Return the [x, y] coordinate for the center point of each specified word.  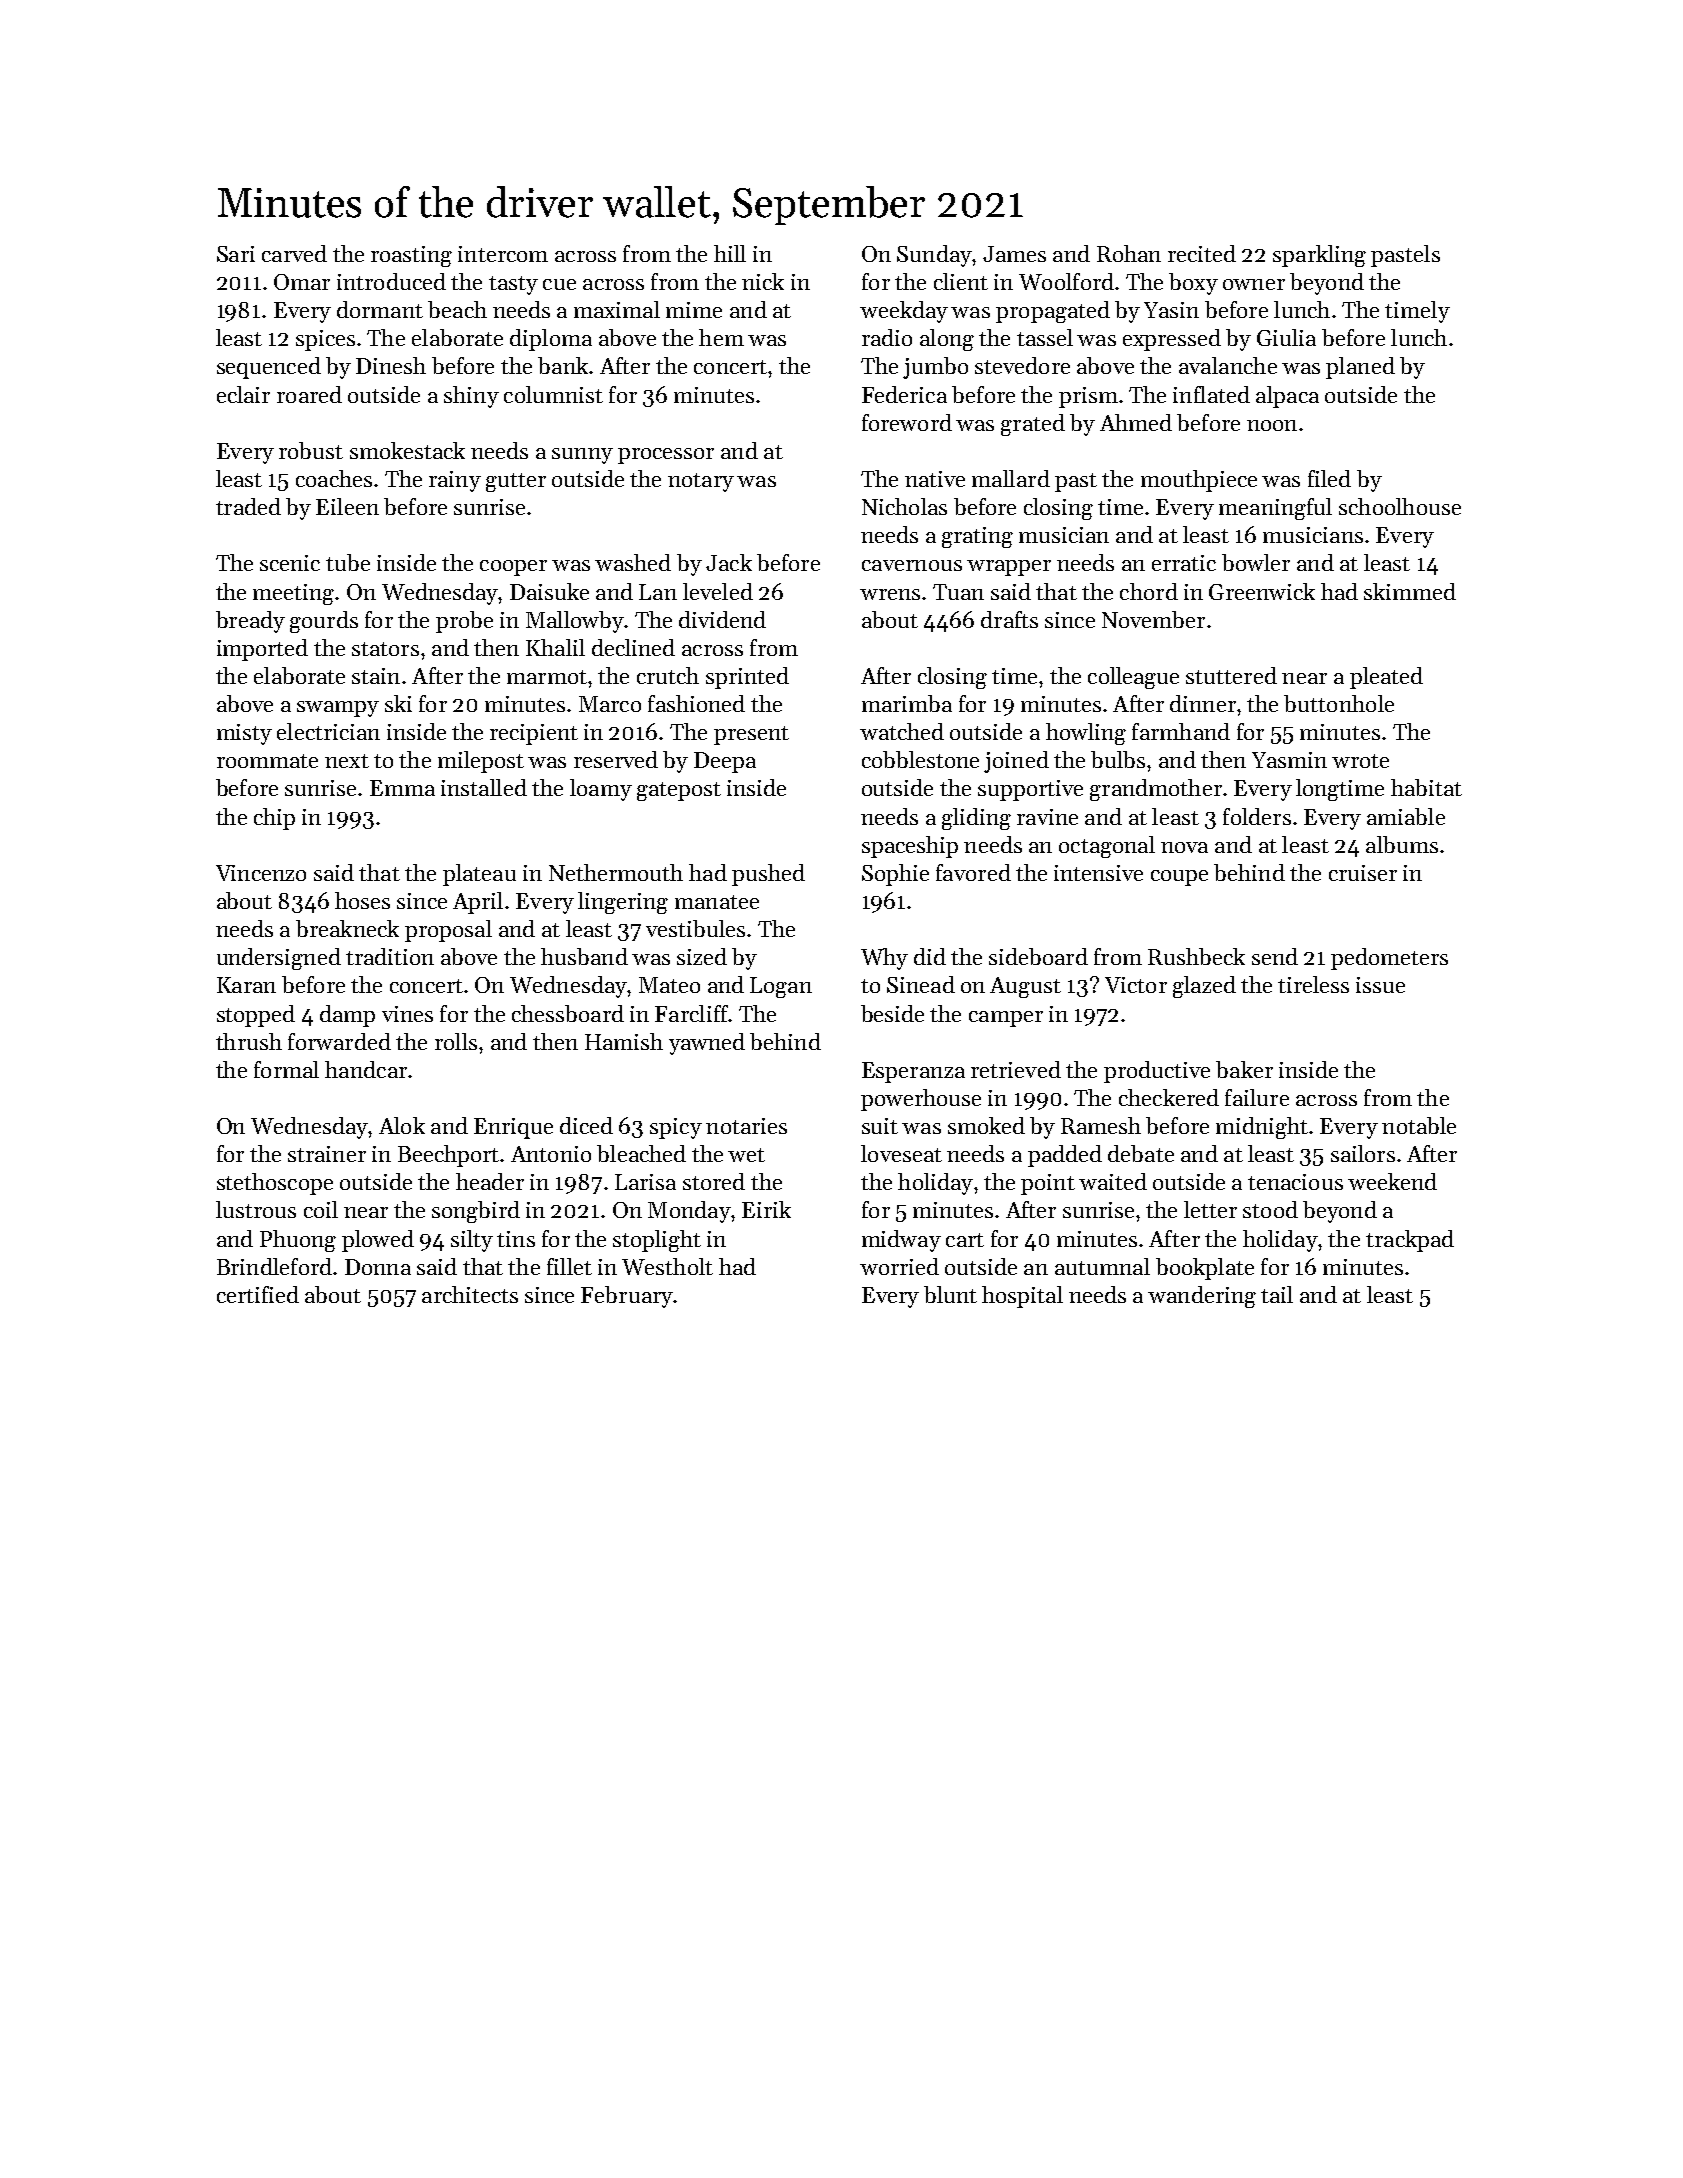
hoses [362, 900]
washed [633, 562]
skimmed [1410, 591]
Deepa [725, 762]
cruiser [1363, 873]
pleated [1386, 678]
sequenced [269, 368]
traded [248, 506]
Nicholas [904, 506]
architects [470, 1294]
